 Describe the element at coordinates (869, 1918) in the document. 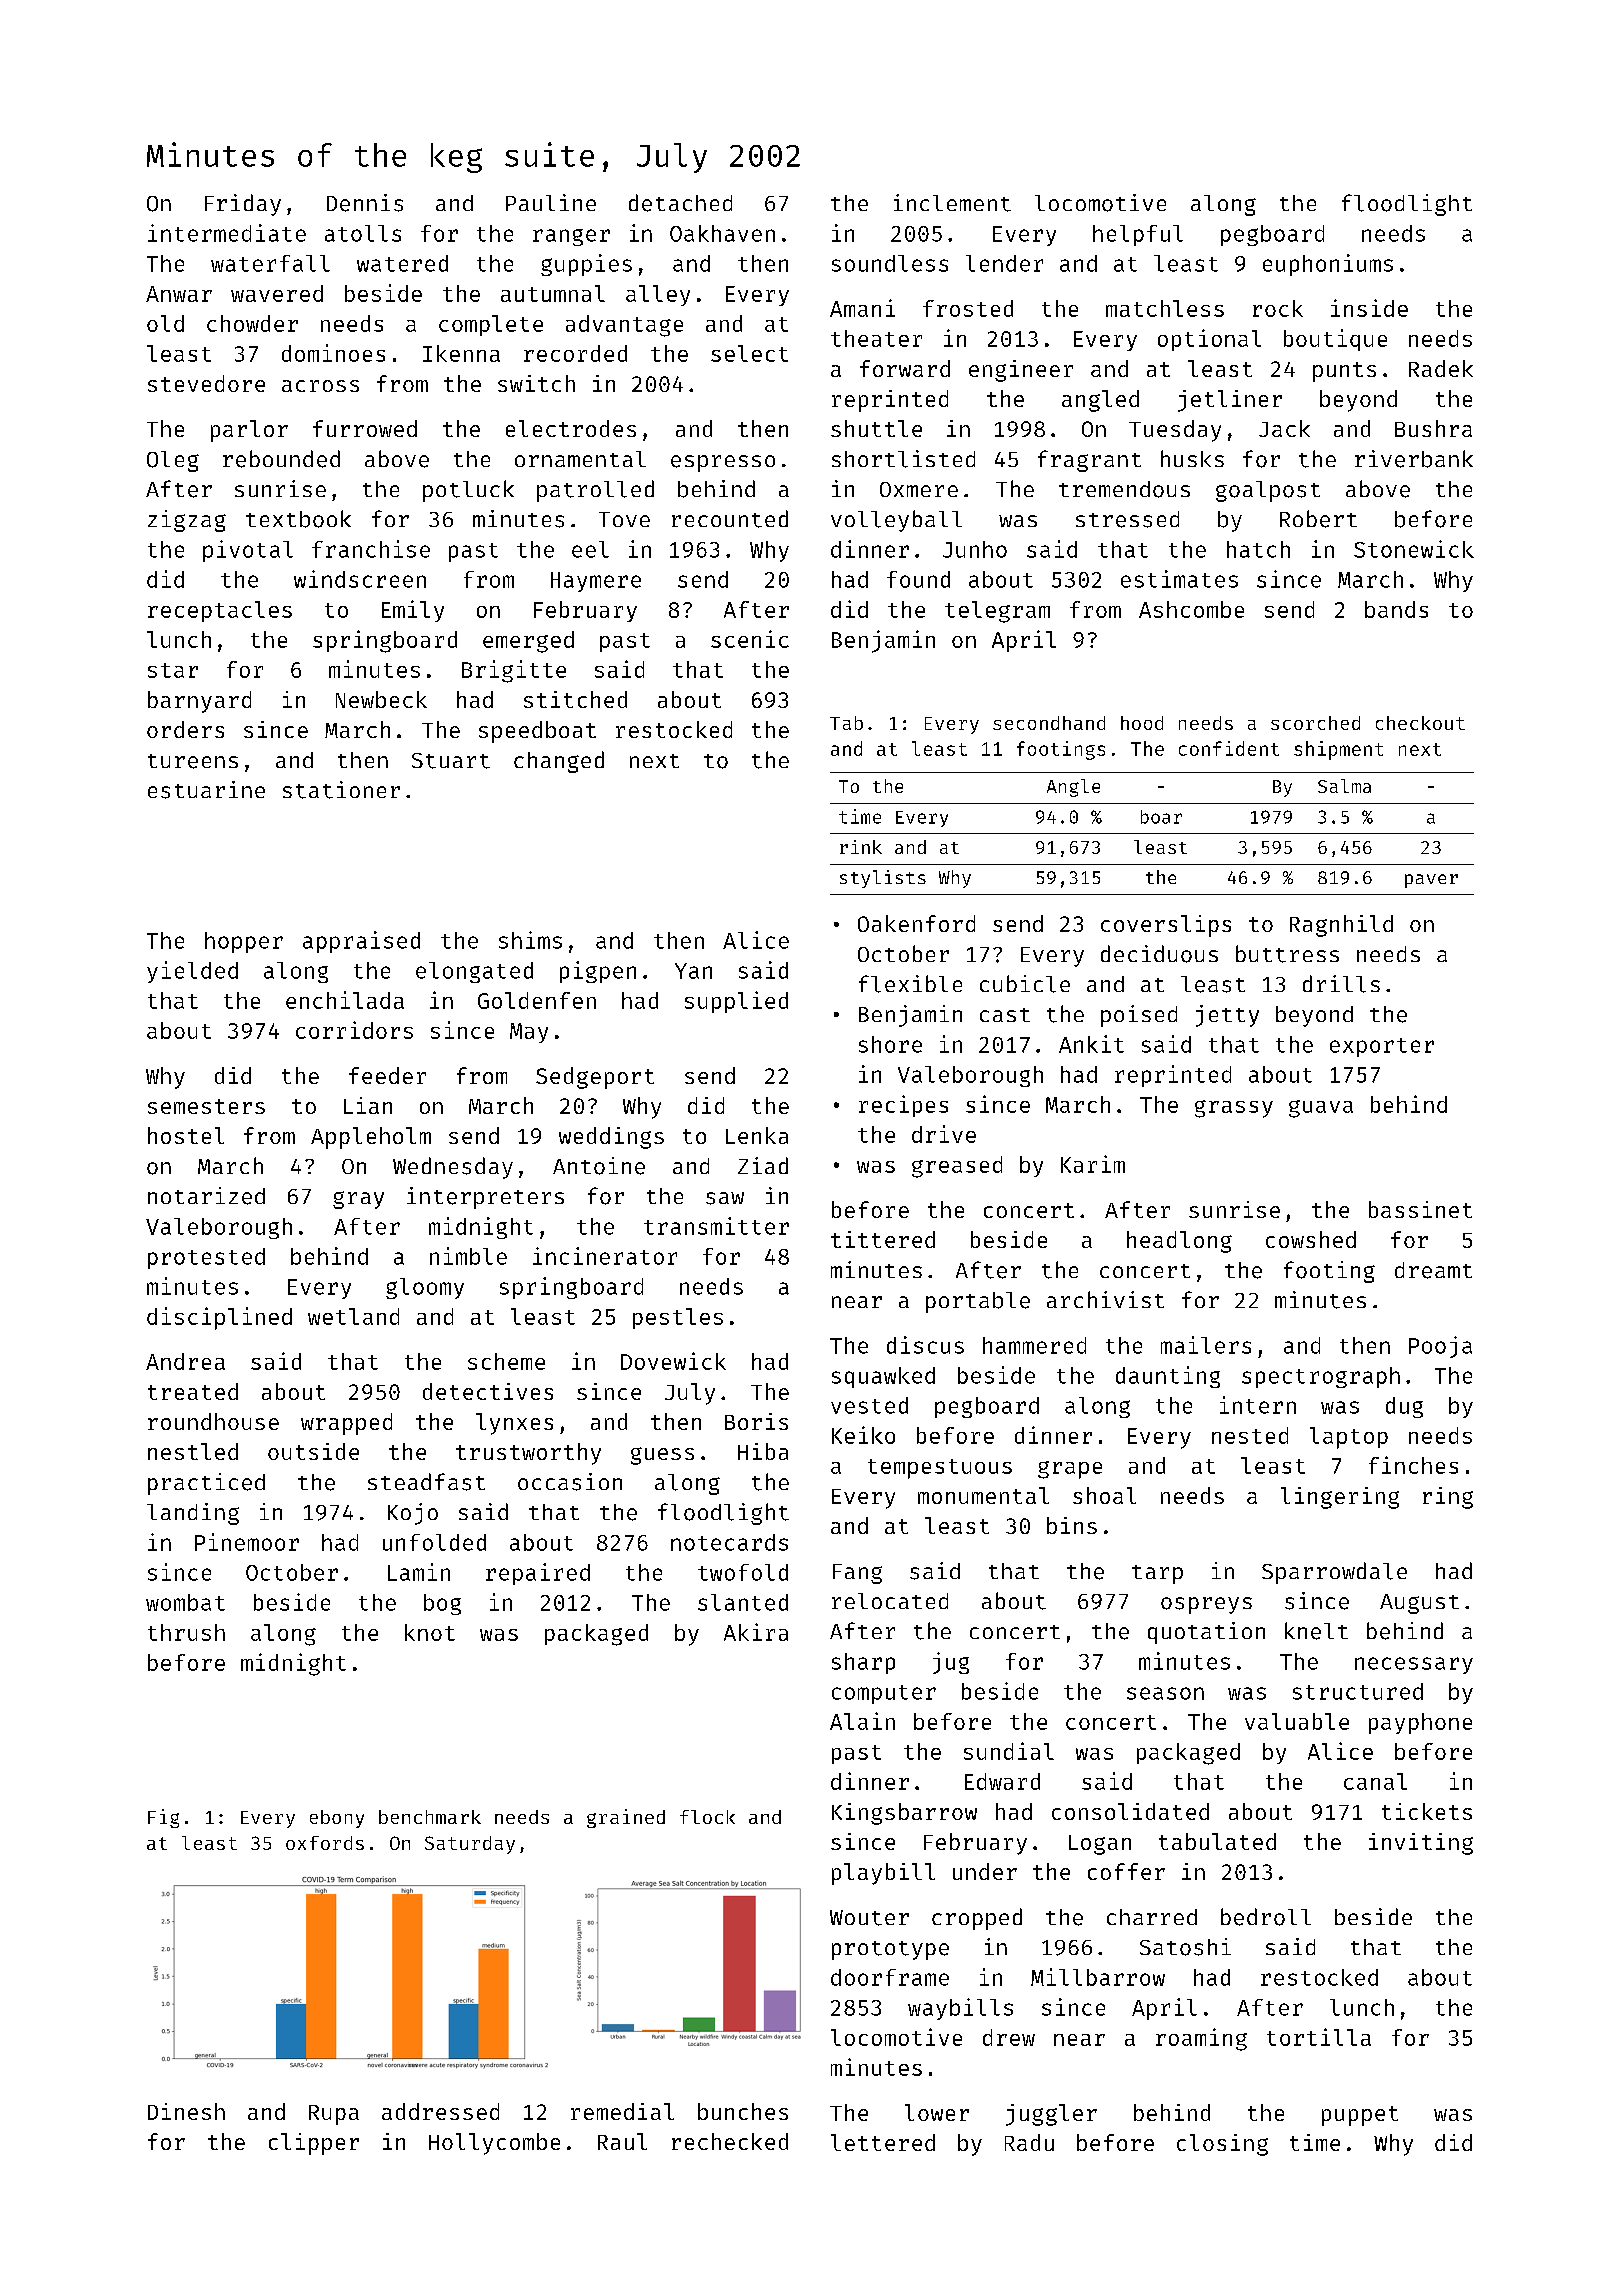

I see `Wouter` at that location.
